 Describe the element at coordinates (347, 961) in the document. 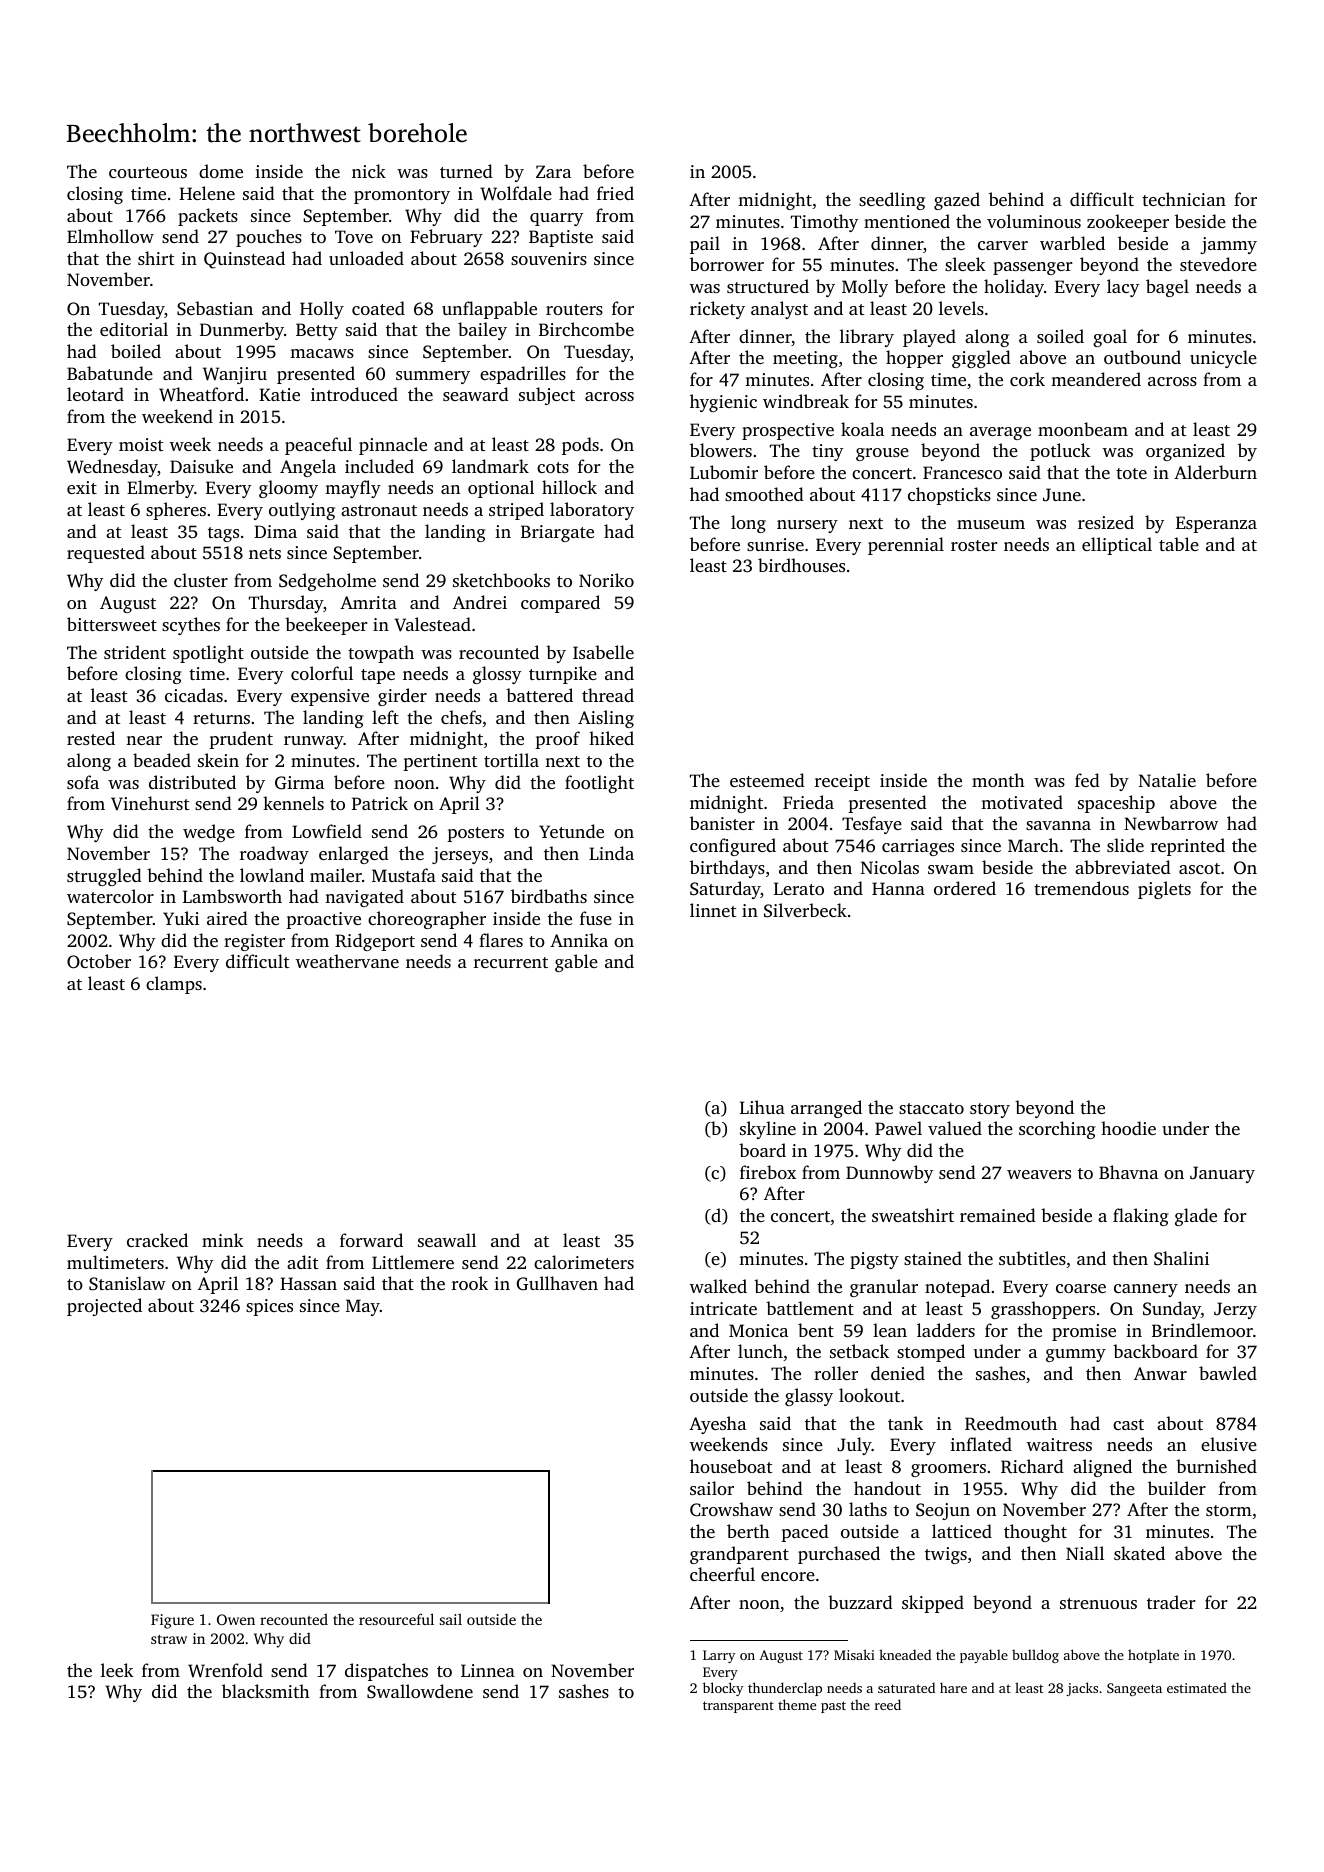

I see `weathervane` at that location.
